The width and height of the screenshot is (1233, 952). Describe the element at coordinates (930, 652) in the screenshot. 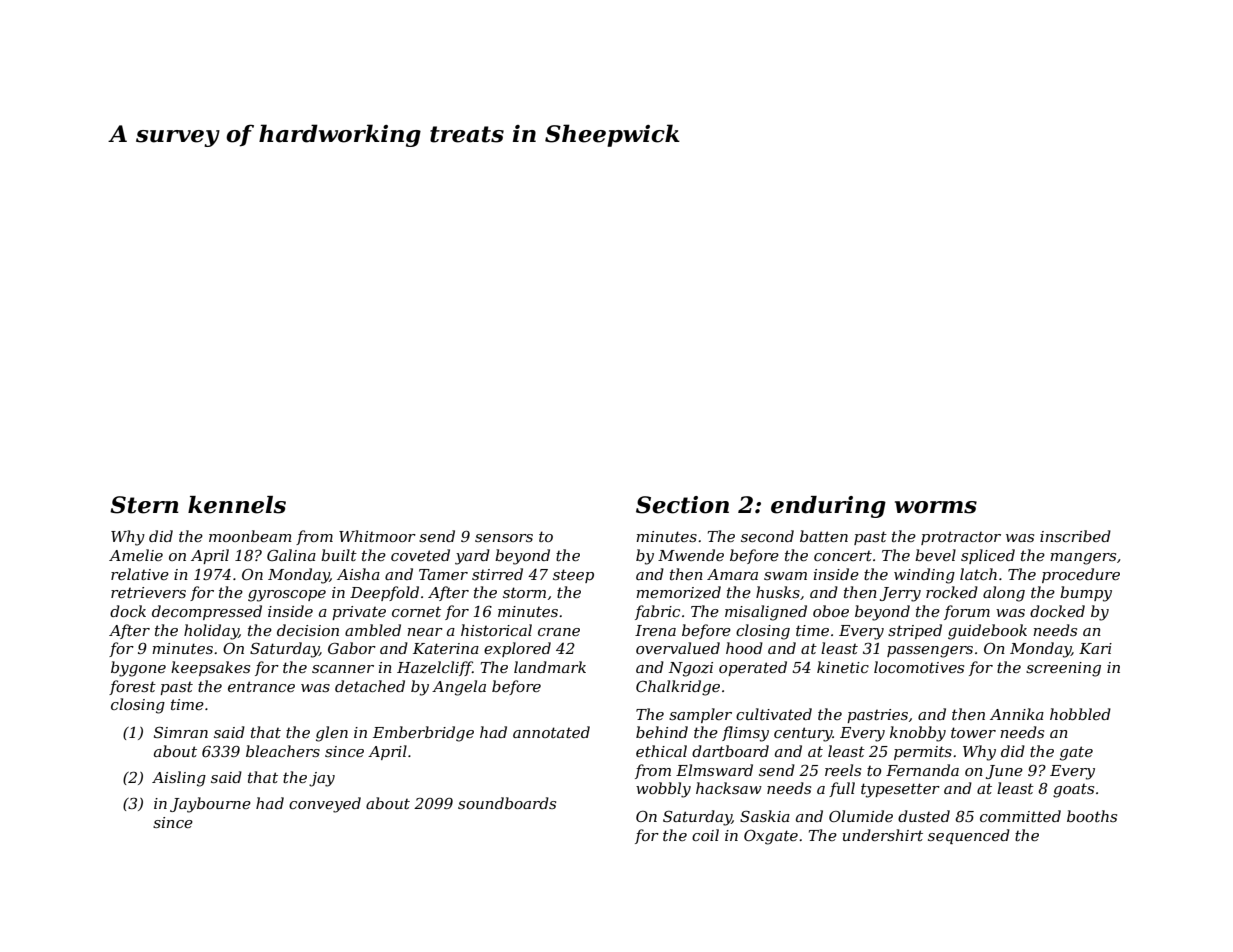

I see `passengers` at that location.
